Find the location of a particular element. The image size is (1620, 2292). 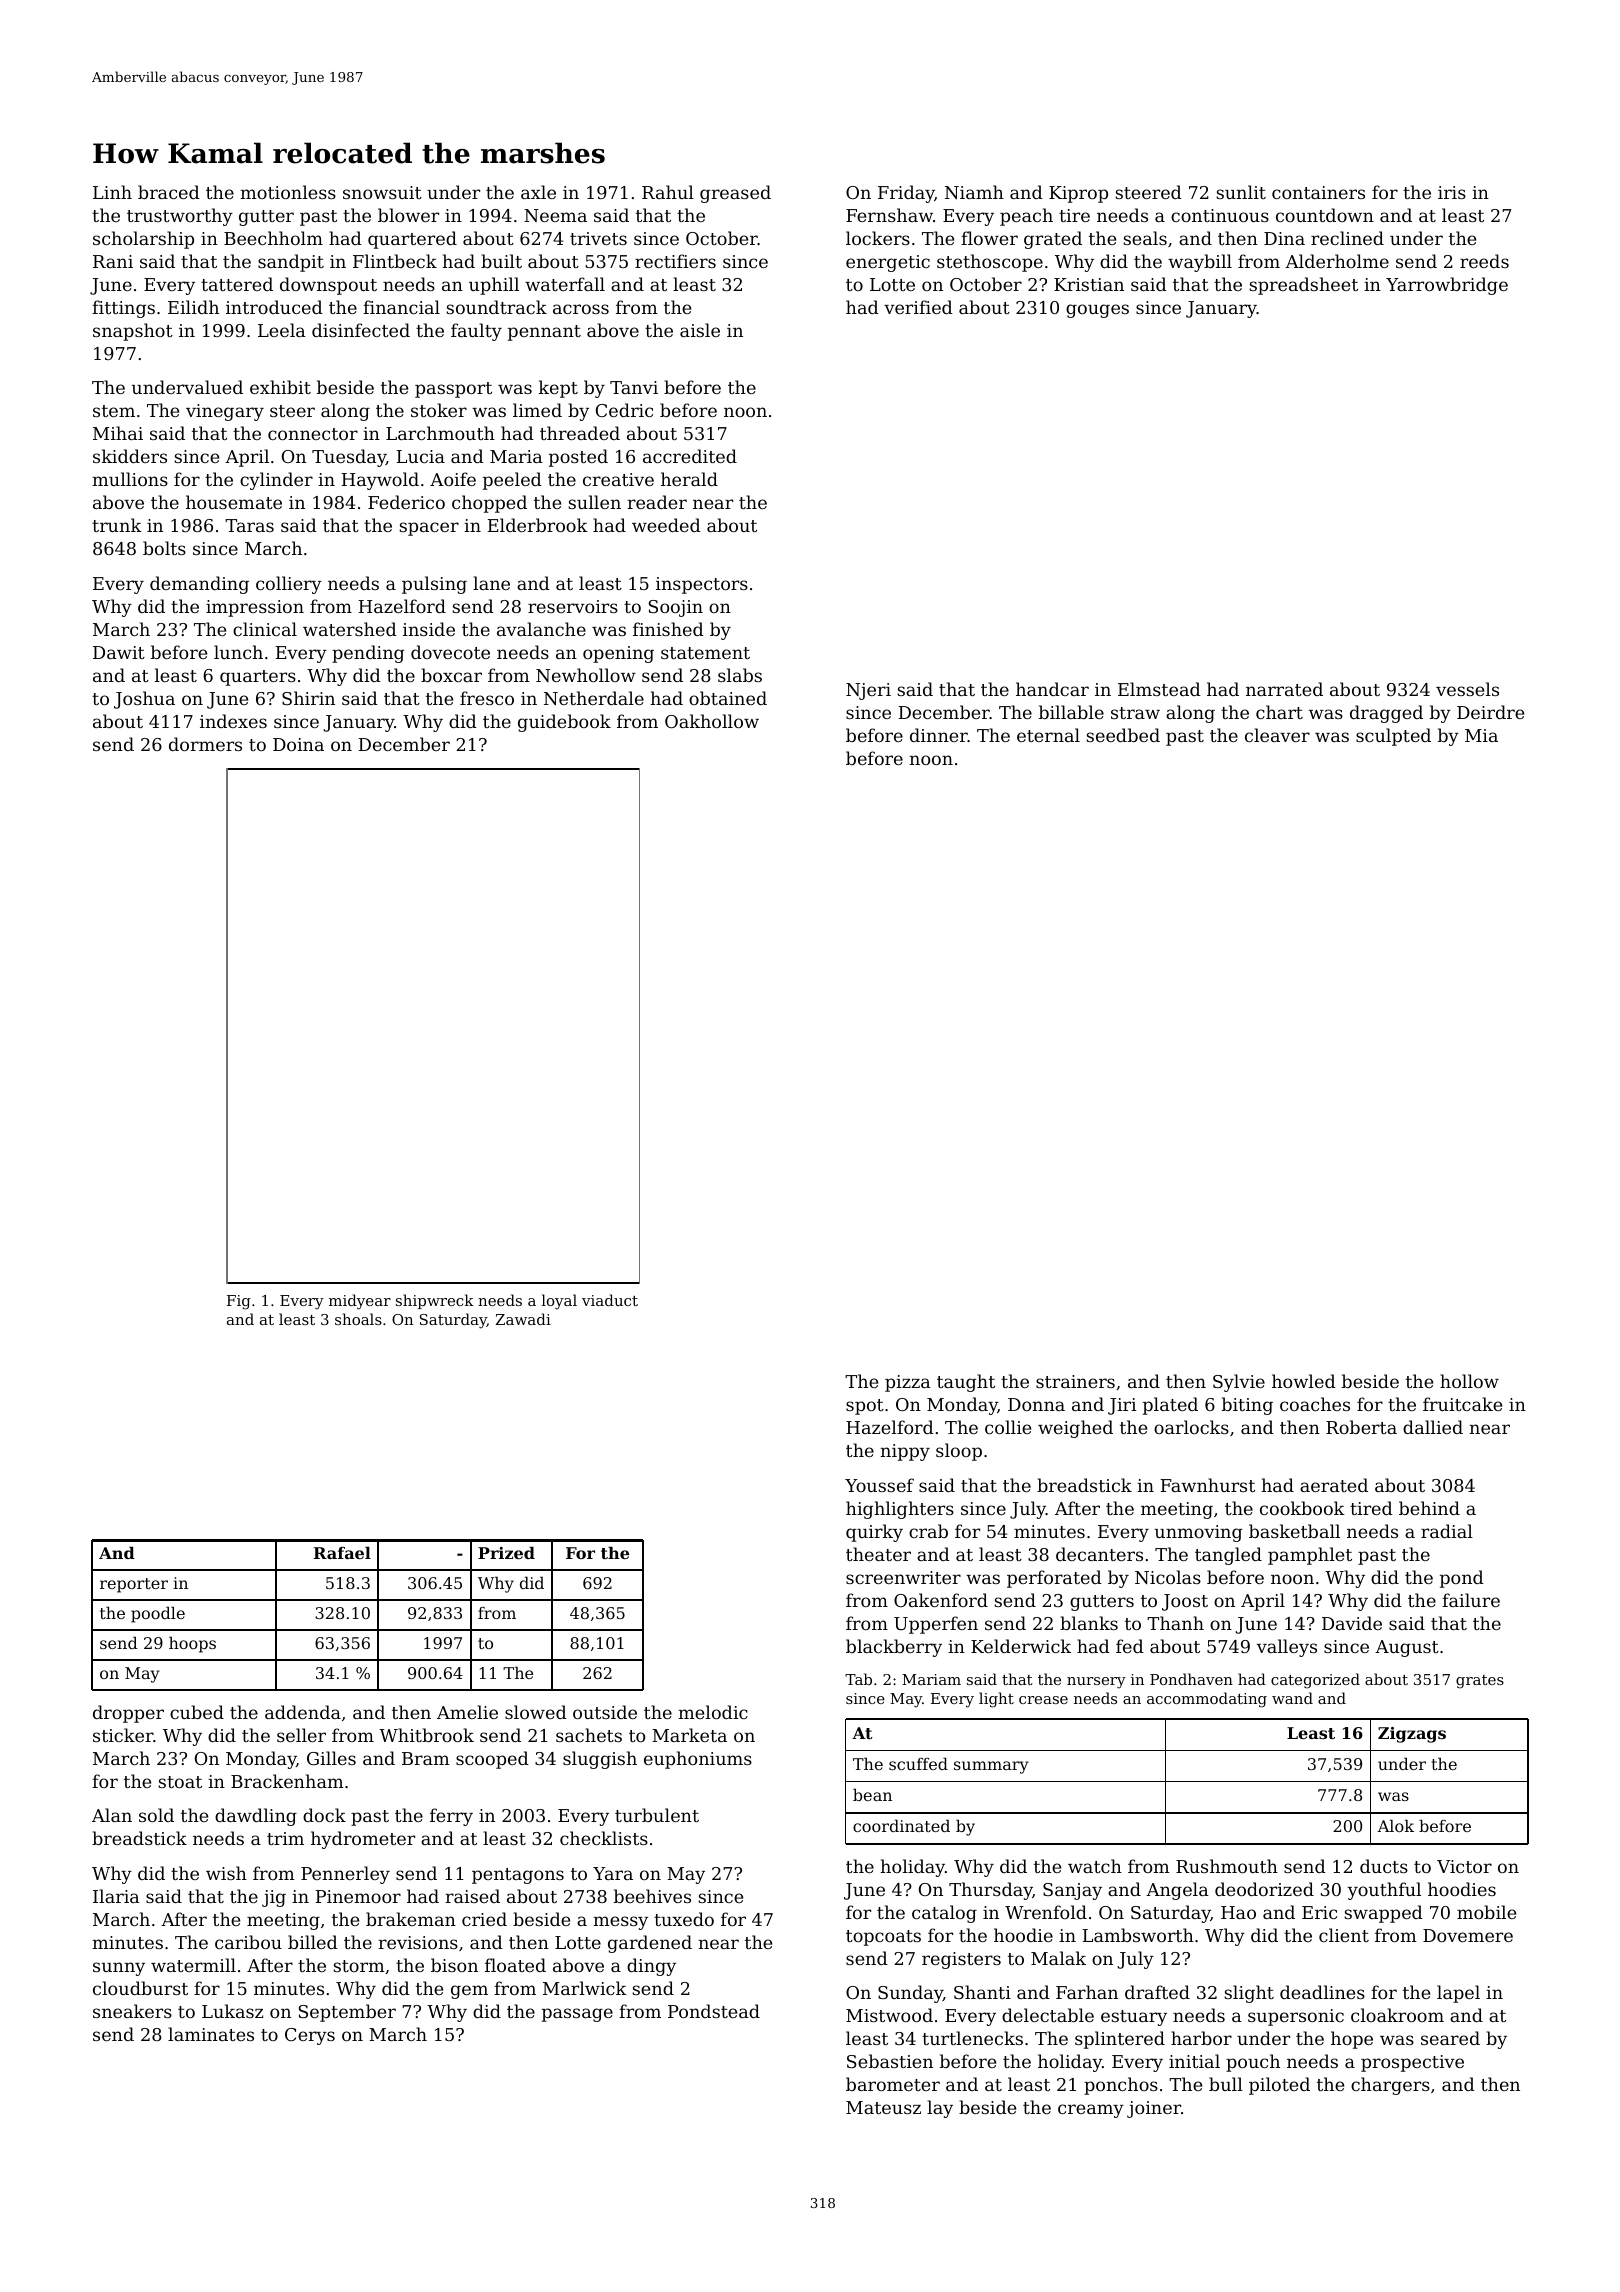

Yarrowbridge is located at coordinates (1447, 286).
